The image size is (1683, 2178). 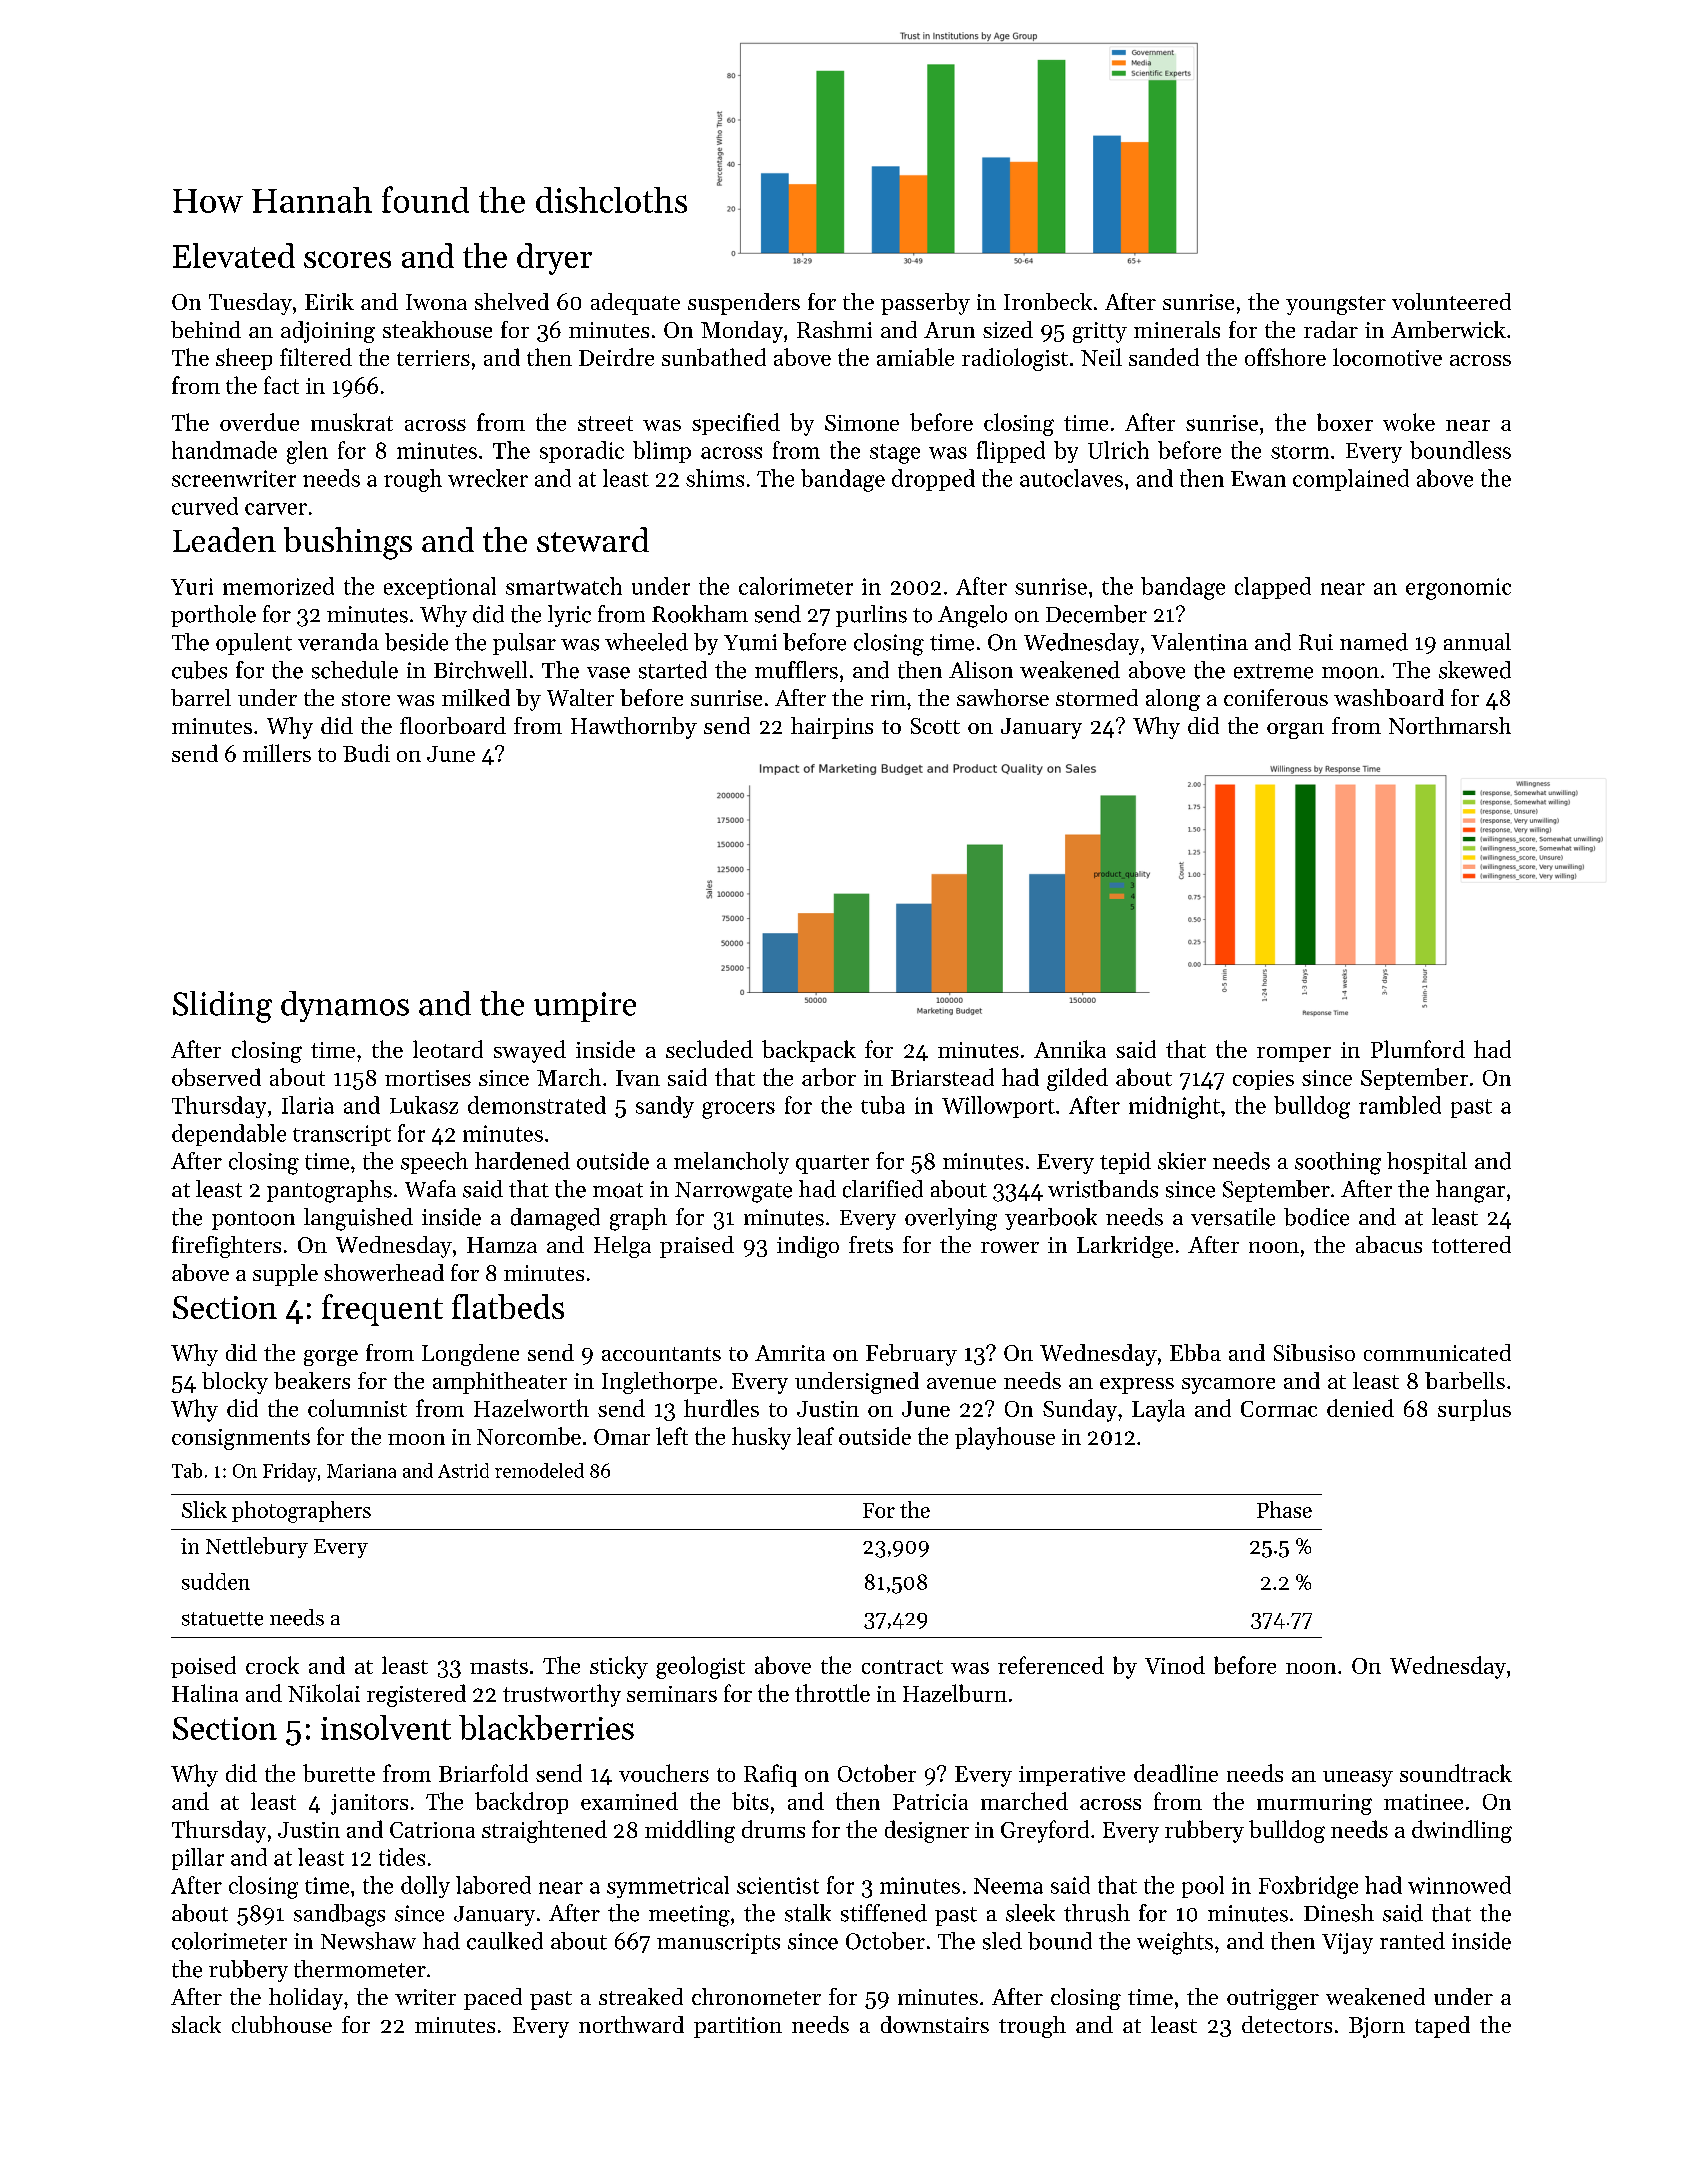 What do you see at coordinates (1336, 305) in the document?
I see `youngster` at bounding box center [1336, 305].
